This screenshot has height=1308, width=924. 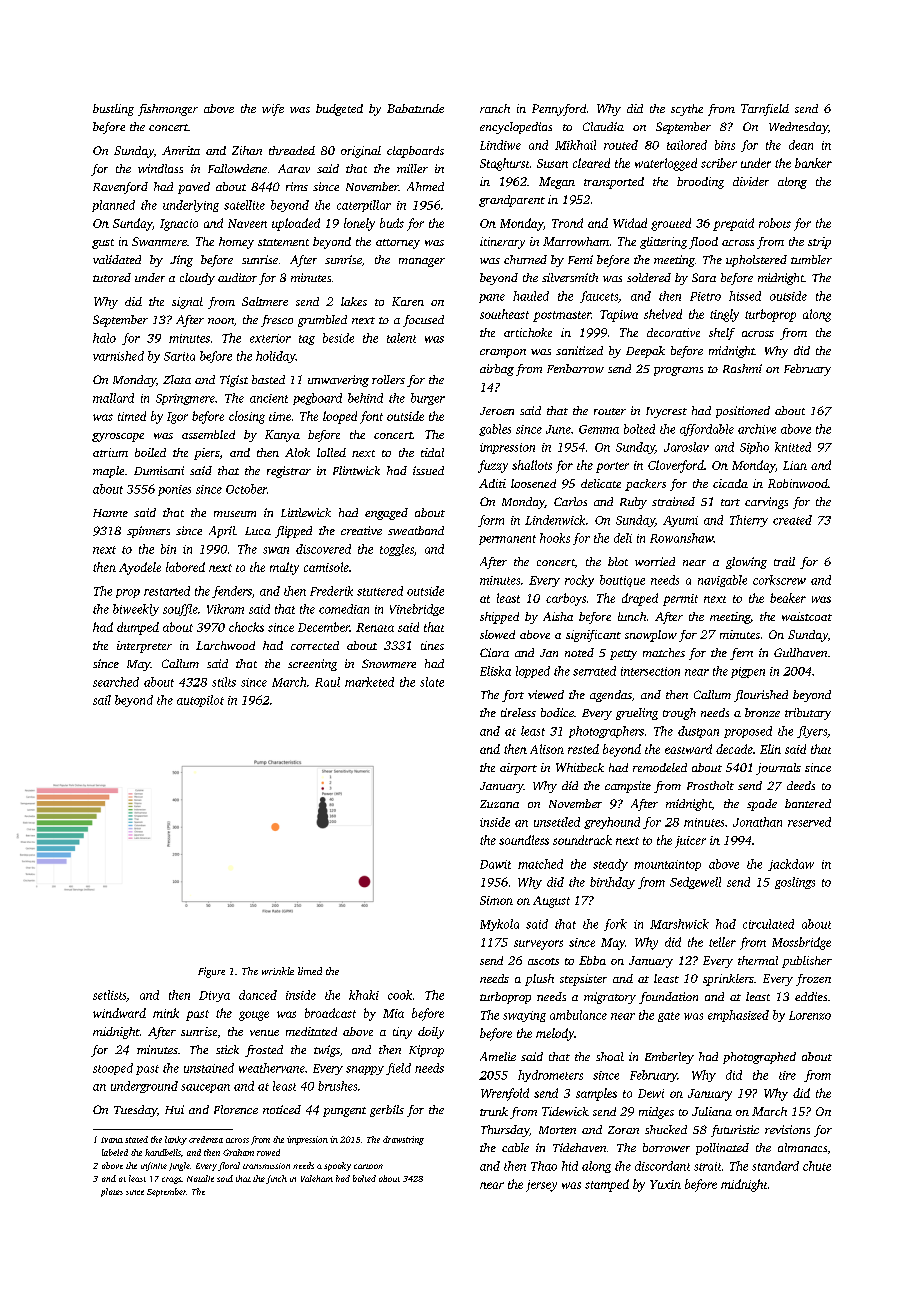 What do you see at coordinates (532, 465) in the screenshot?
I see `shallots` at bounding box center [532, 465].
